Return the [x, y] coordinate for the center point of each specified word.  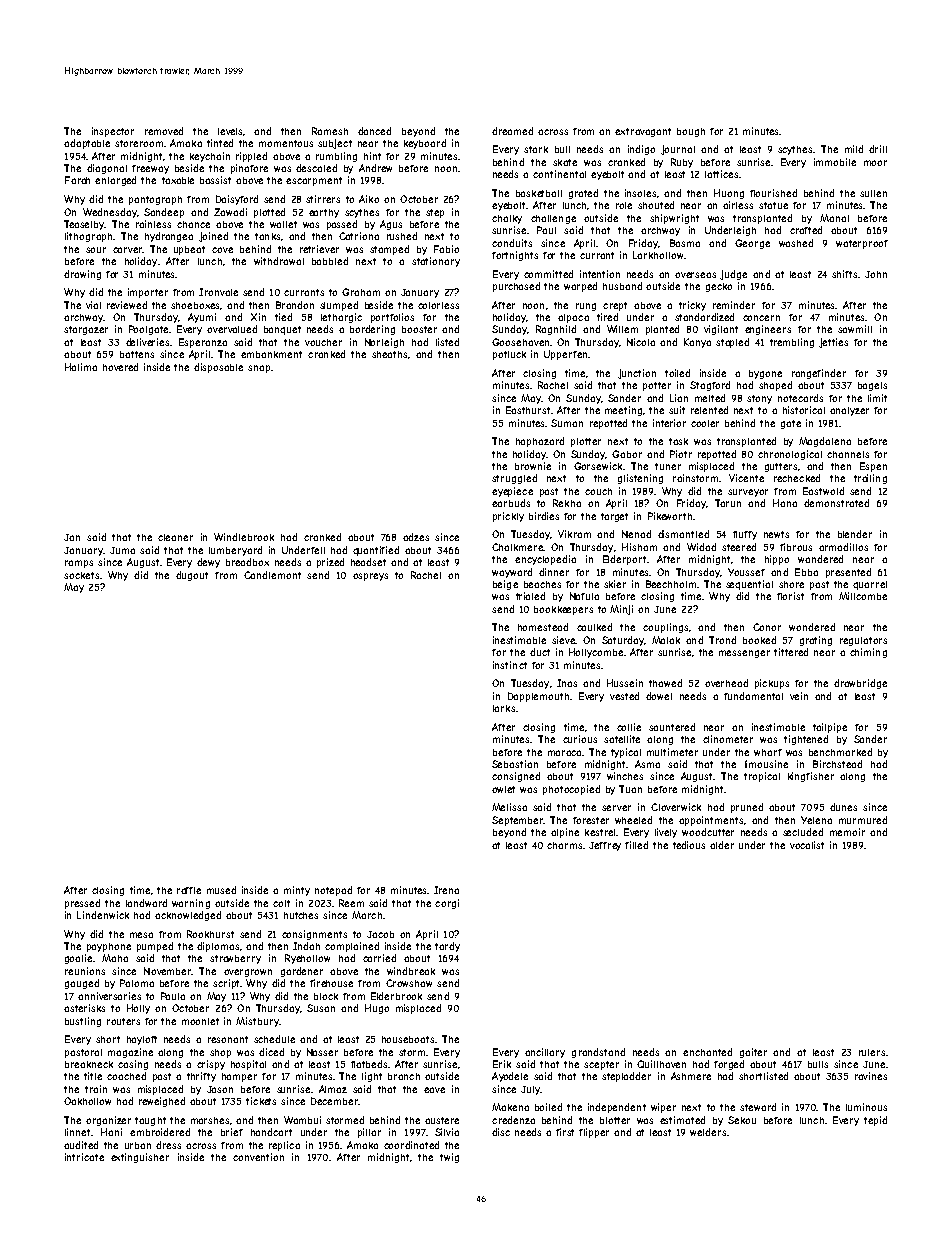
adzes [416, 537]
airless [738, 205]
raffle [189, 890]
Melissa [509, 807]
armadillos [843, 547]
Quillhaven [661, 1064]
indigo [641, 150]
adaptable [87, 144]
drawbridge [860, 684]
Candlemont [272, 575]
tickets [261, 1101]
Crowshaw [409, 983]
